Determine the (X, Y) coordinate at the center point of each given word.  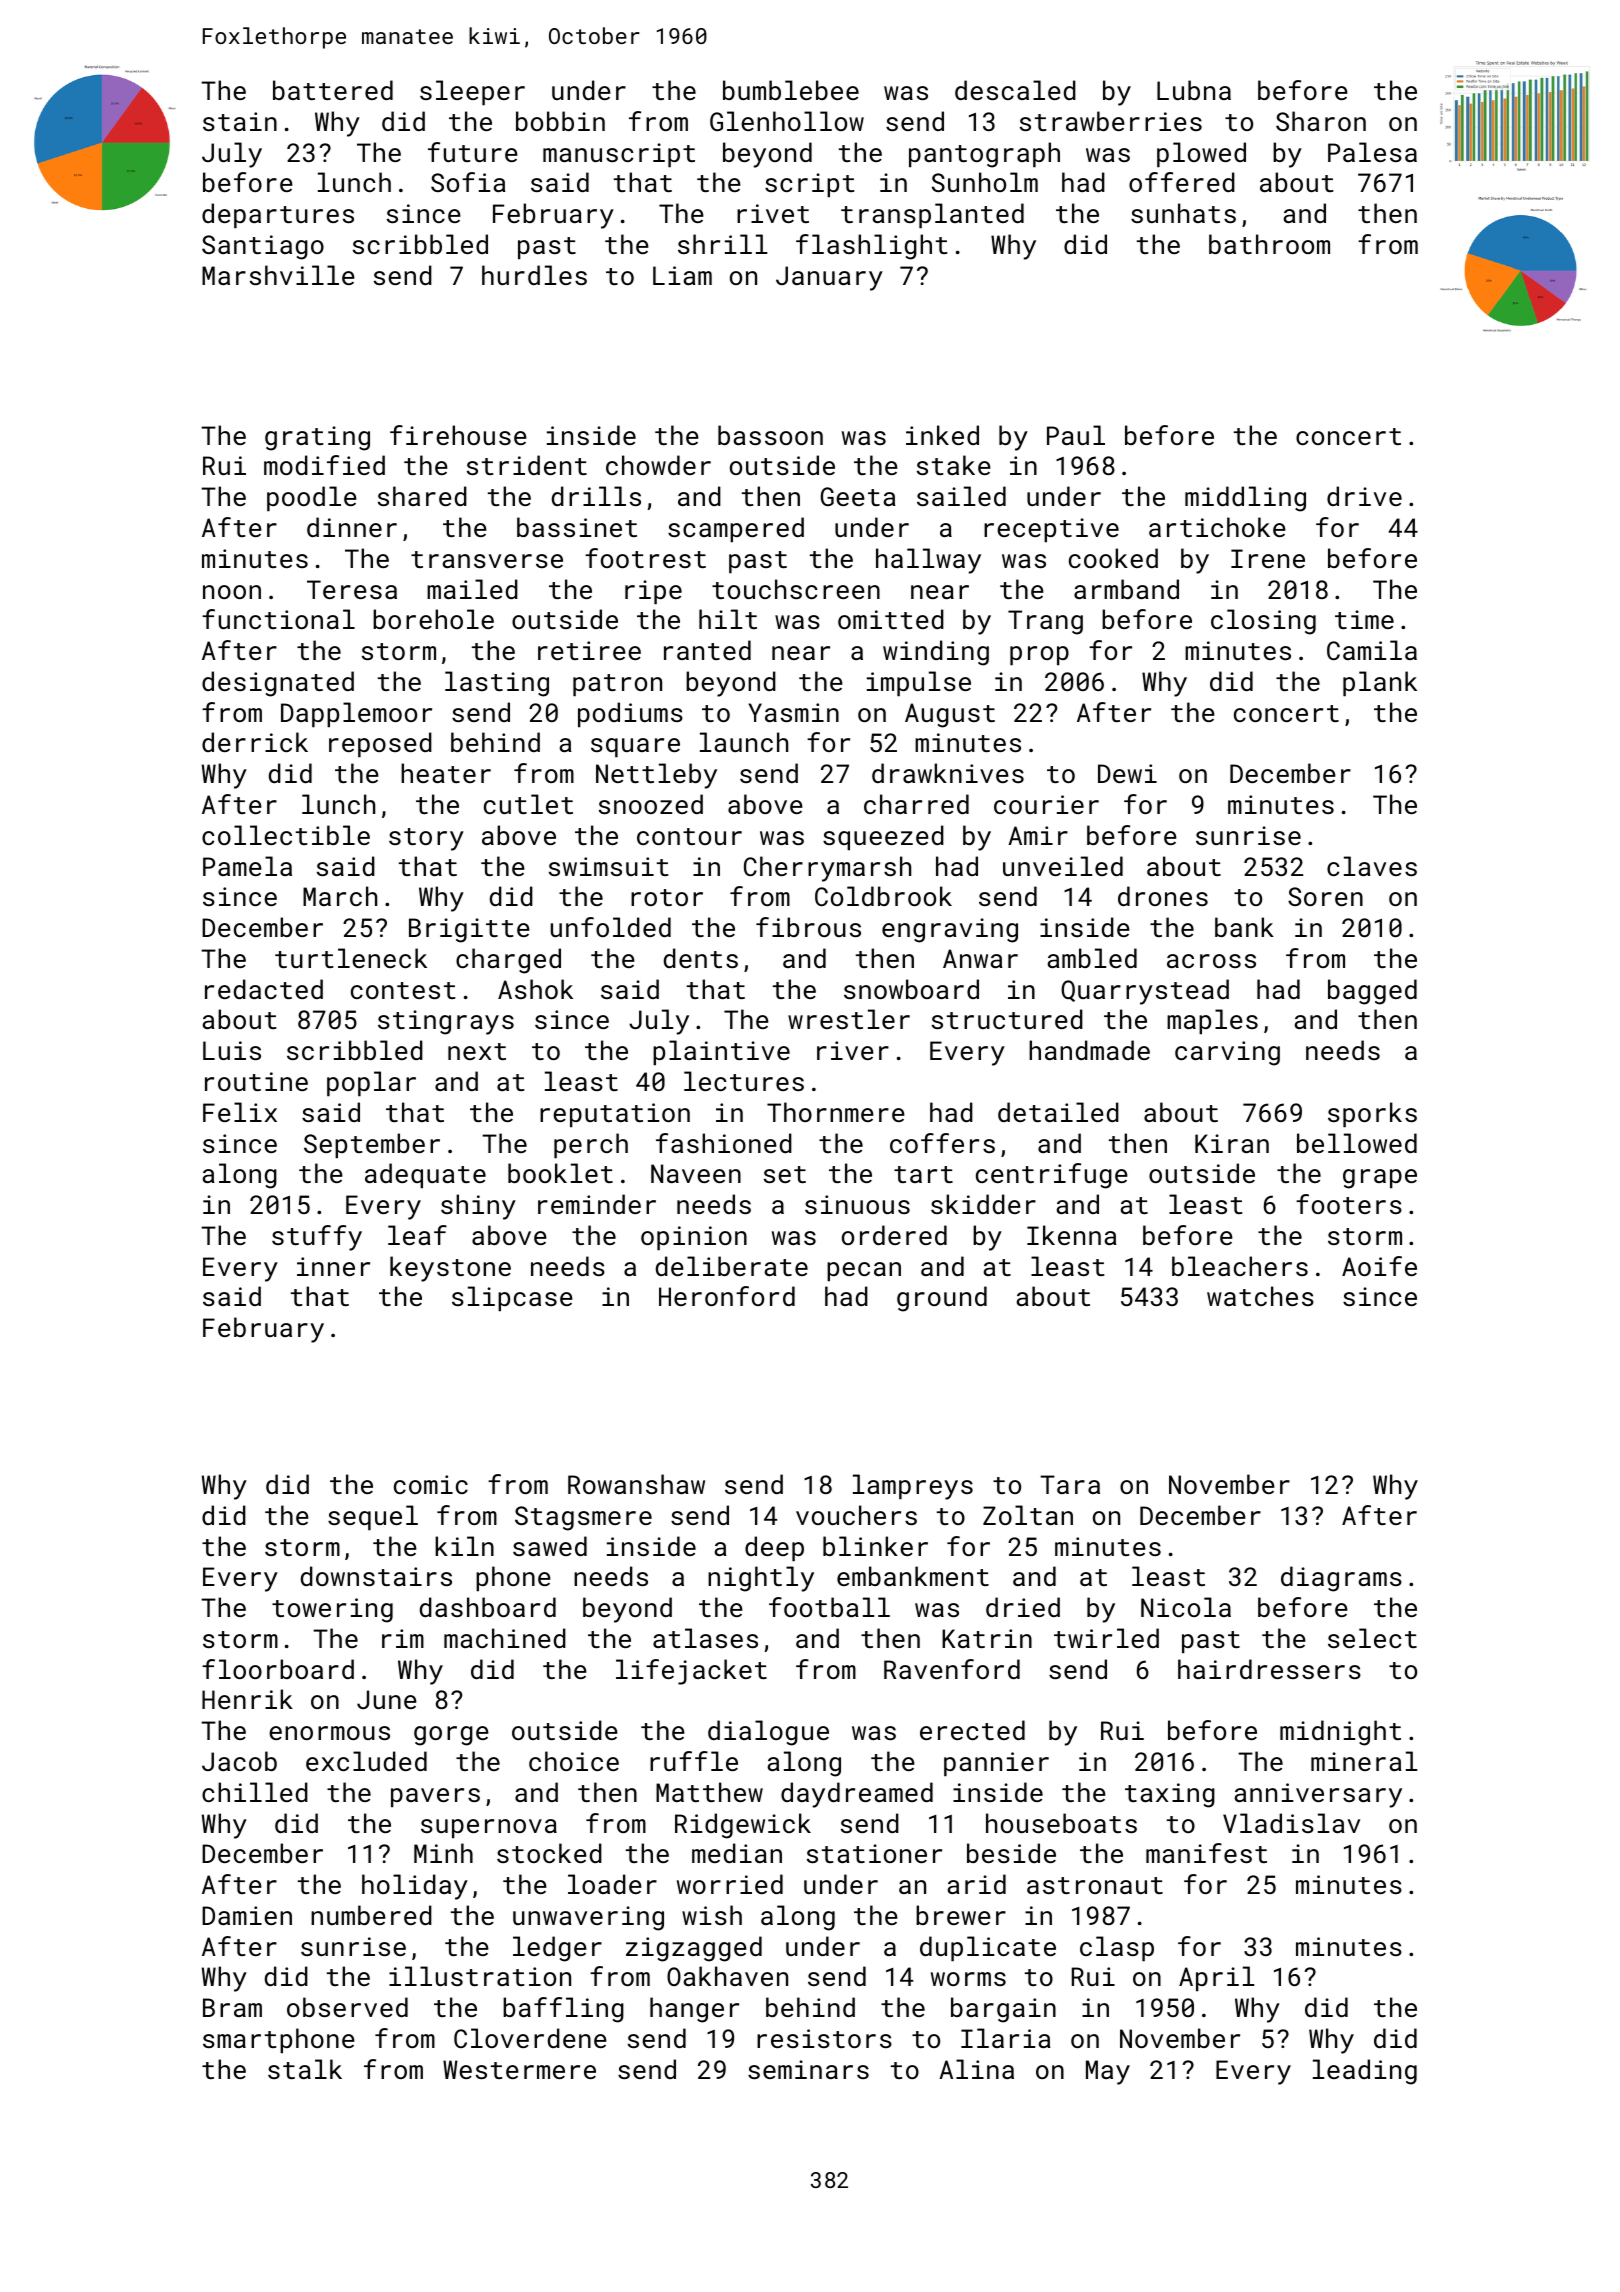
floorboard (278, 1669)
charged (508, 961)
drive (1364, 496)
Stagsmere (583, 1518)
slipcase (512, 1298)
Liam (682, 275)
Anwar (980, 958)
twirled (1106, 1638)
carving (1227, 1053)
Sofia (468, 182)
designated (278, 684)
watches (1260, 1296)
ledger (557, 1949)
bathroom (1269, 244)
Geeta (858, 496)
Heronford (727, 1296)
